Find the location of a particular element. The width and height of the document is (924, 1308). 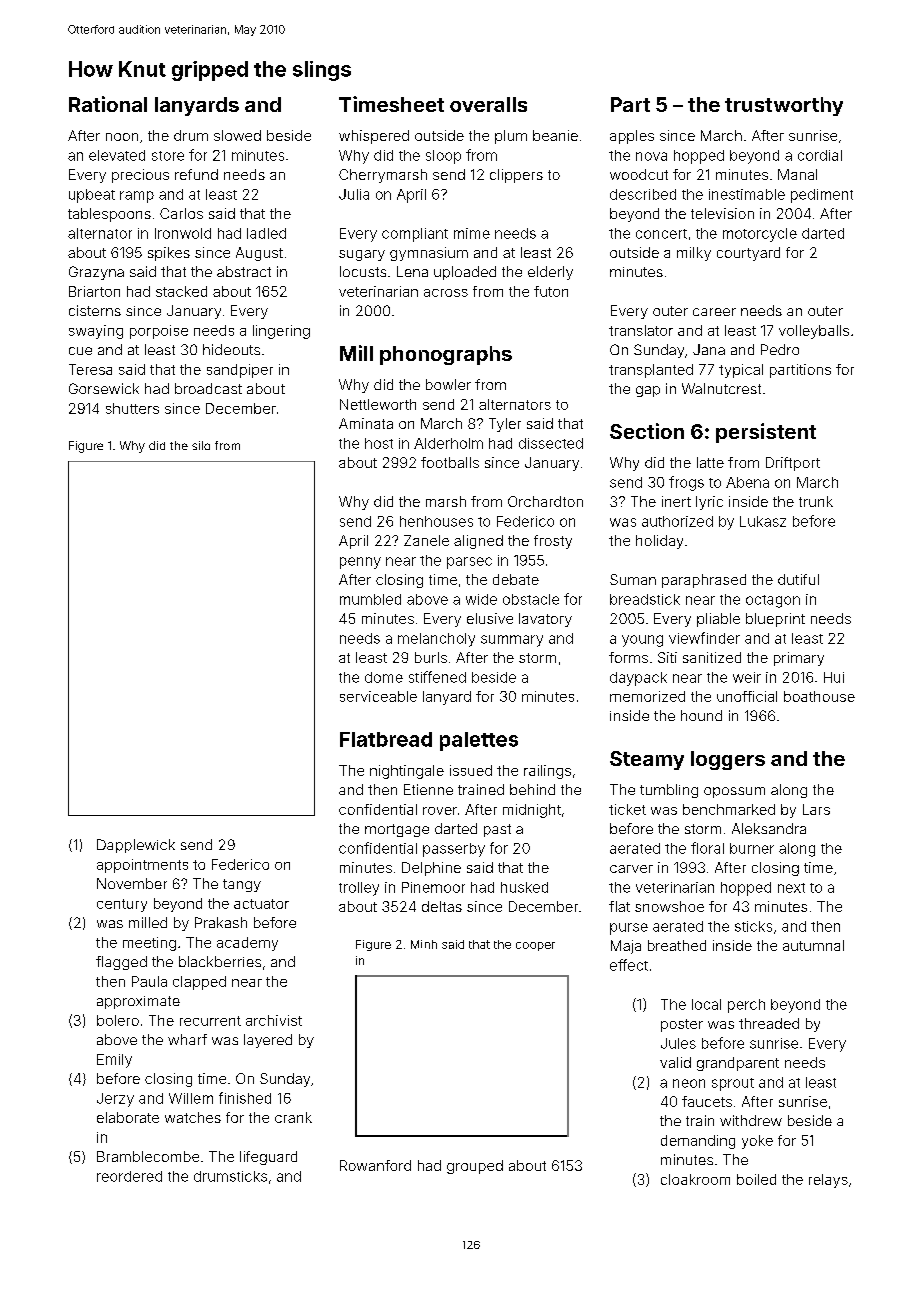

volleyballs is located at coordinates (814, 332).
